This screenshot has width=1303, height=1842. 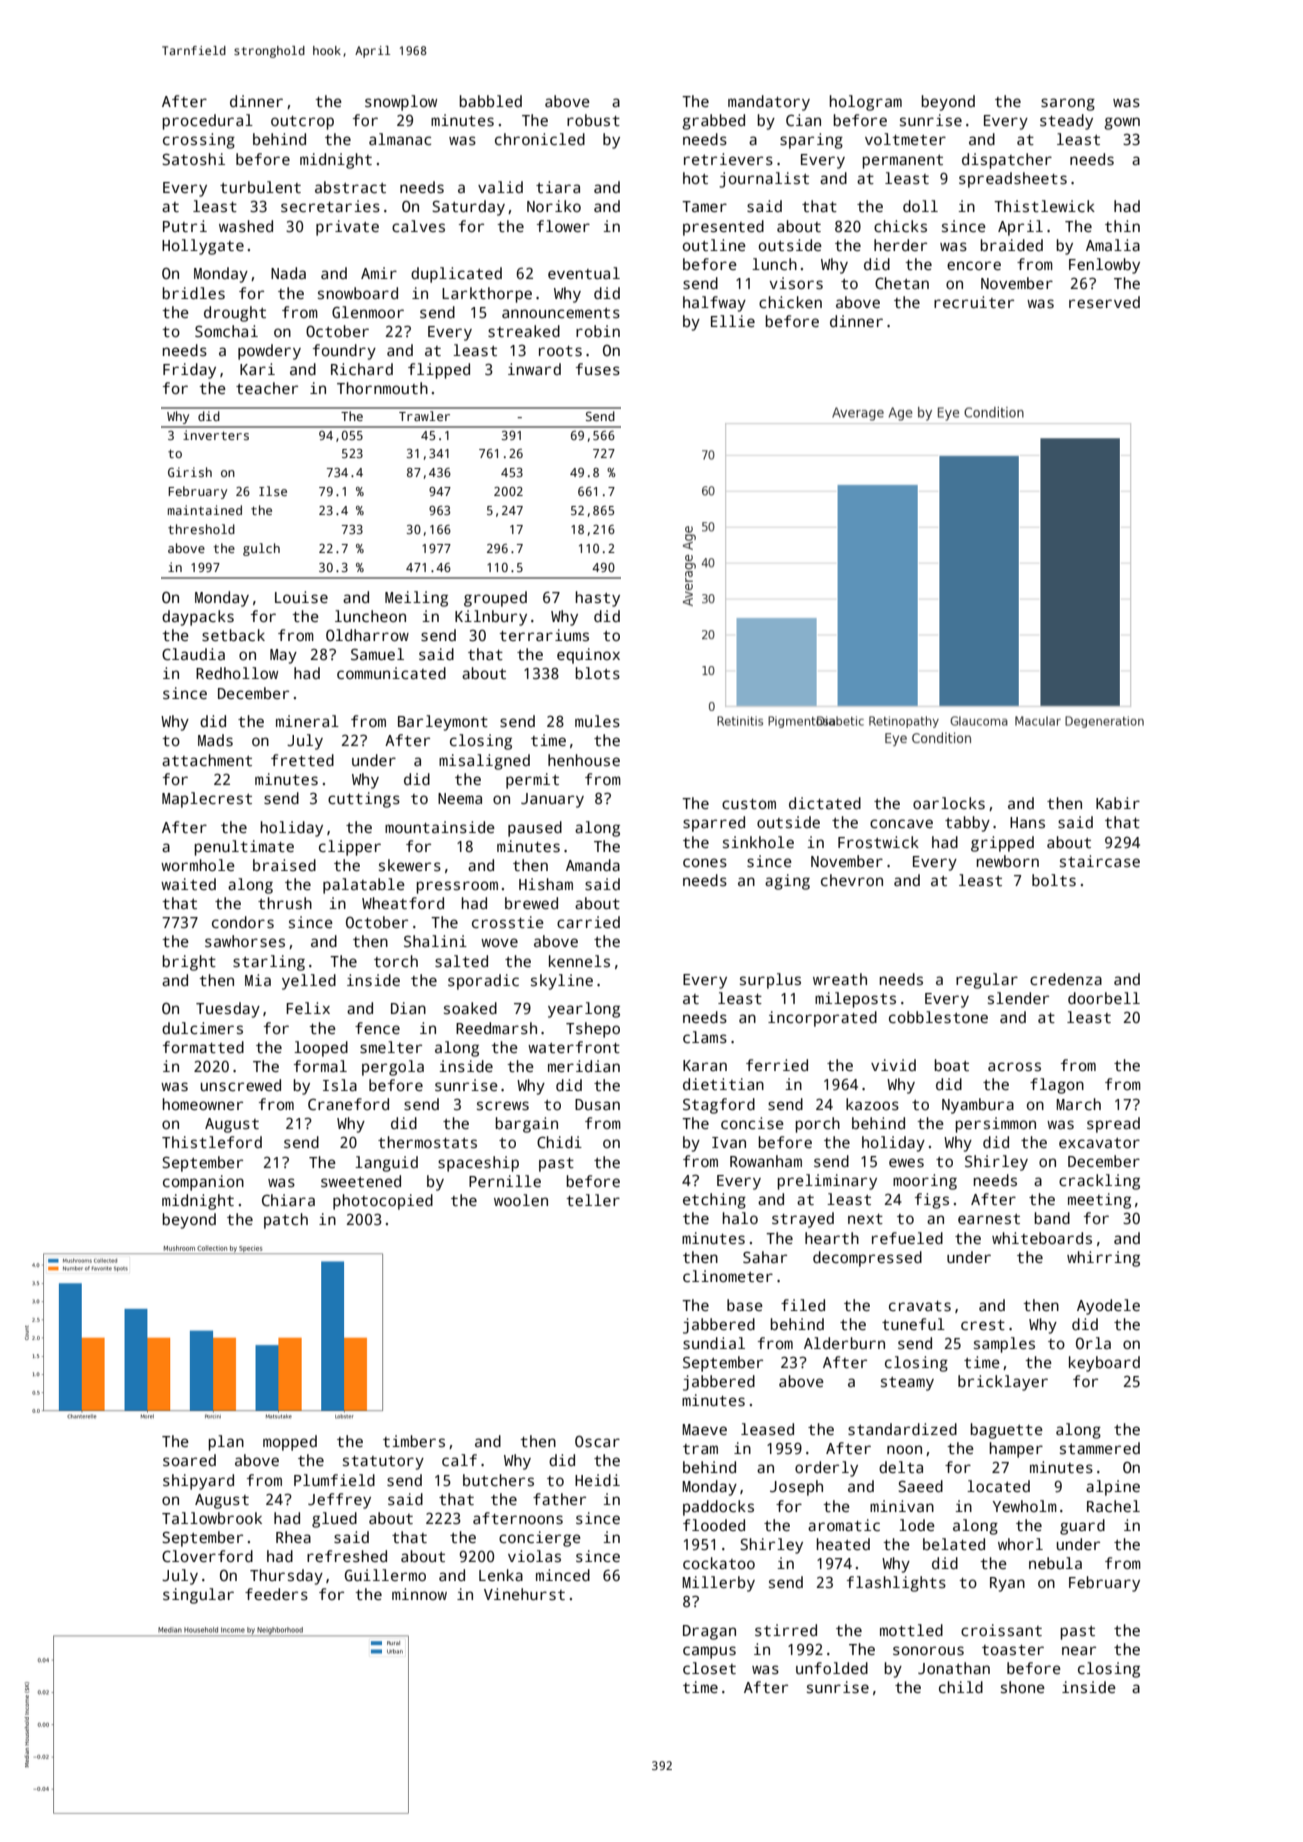 I want to click on Ellie, so click(x=733, y=321).
